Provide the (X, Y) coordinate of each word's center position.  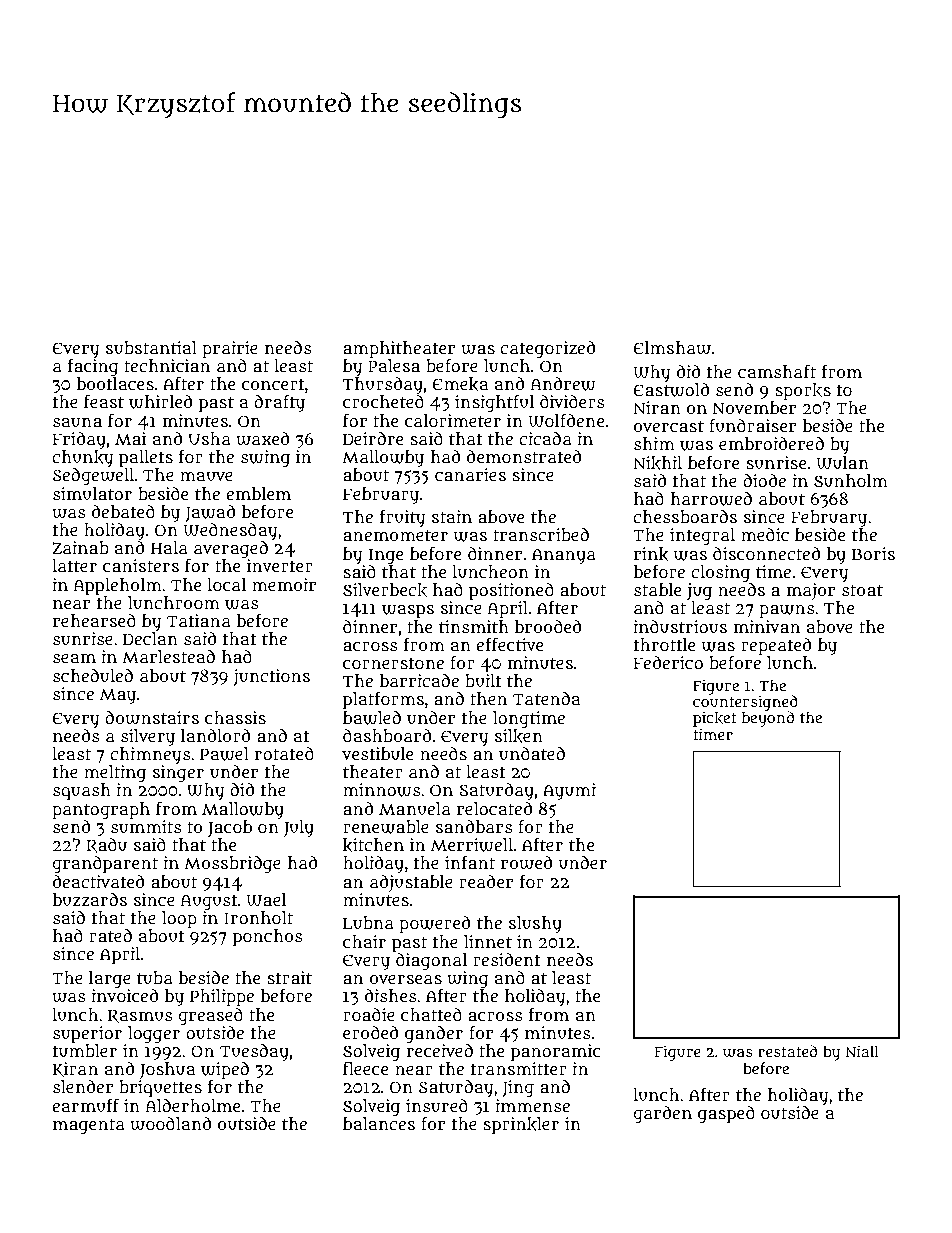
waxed (262, 439)
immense (532, 1105)
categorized (547, 350)
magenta (89, 1127)
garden (662, 1115)
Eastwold (671, 389)
